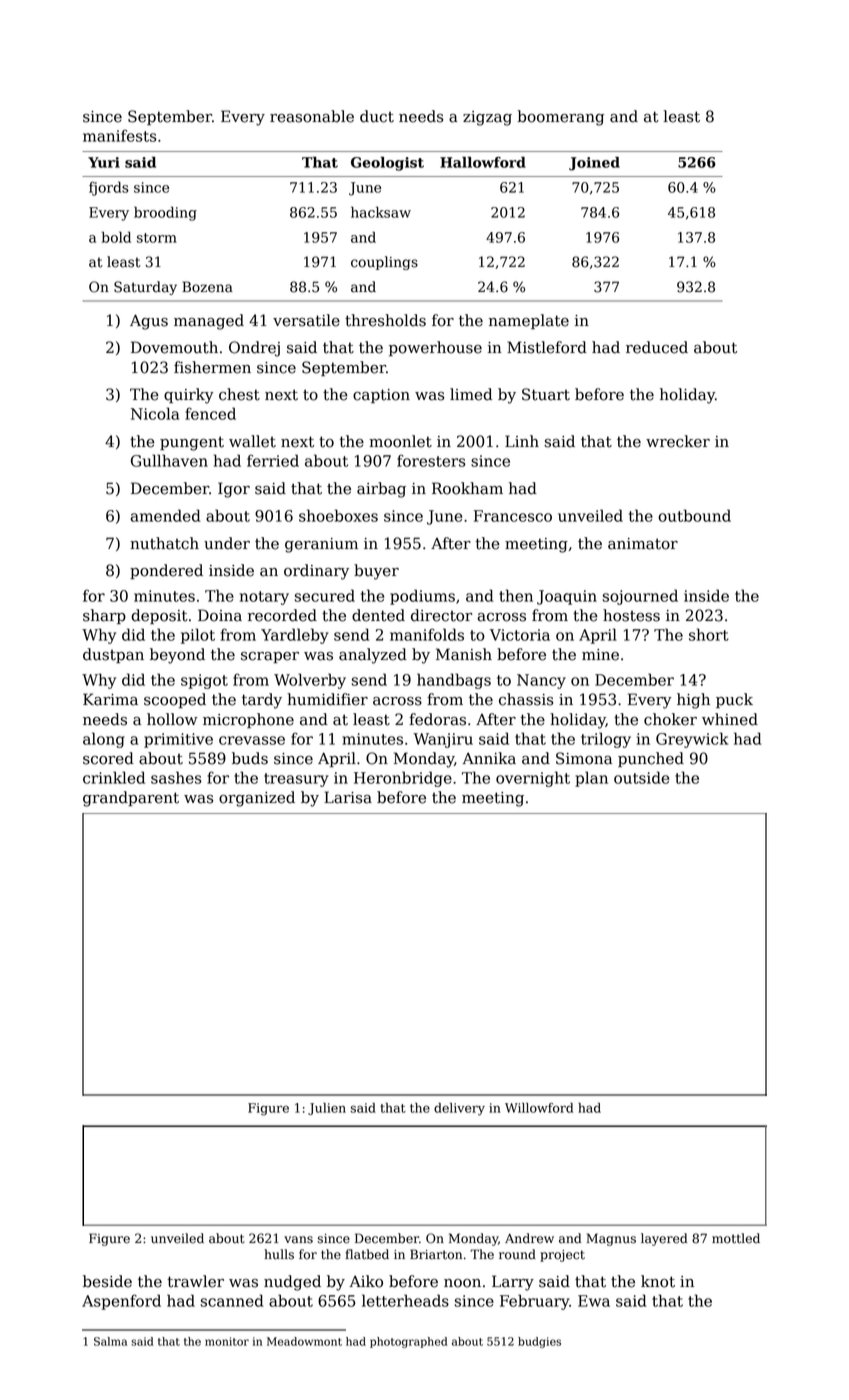  What do you see at coordinates (304, 1341) in the image?
I see `Meadowmont` at bounding box center [304, 1341].
